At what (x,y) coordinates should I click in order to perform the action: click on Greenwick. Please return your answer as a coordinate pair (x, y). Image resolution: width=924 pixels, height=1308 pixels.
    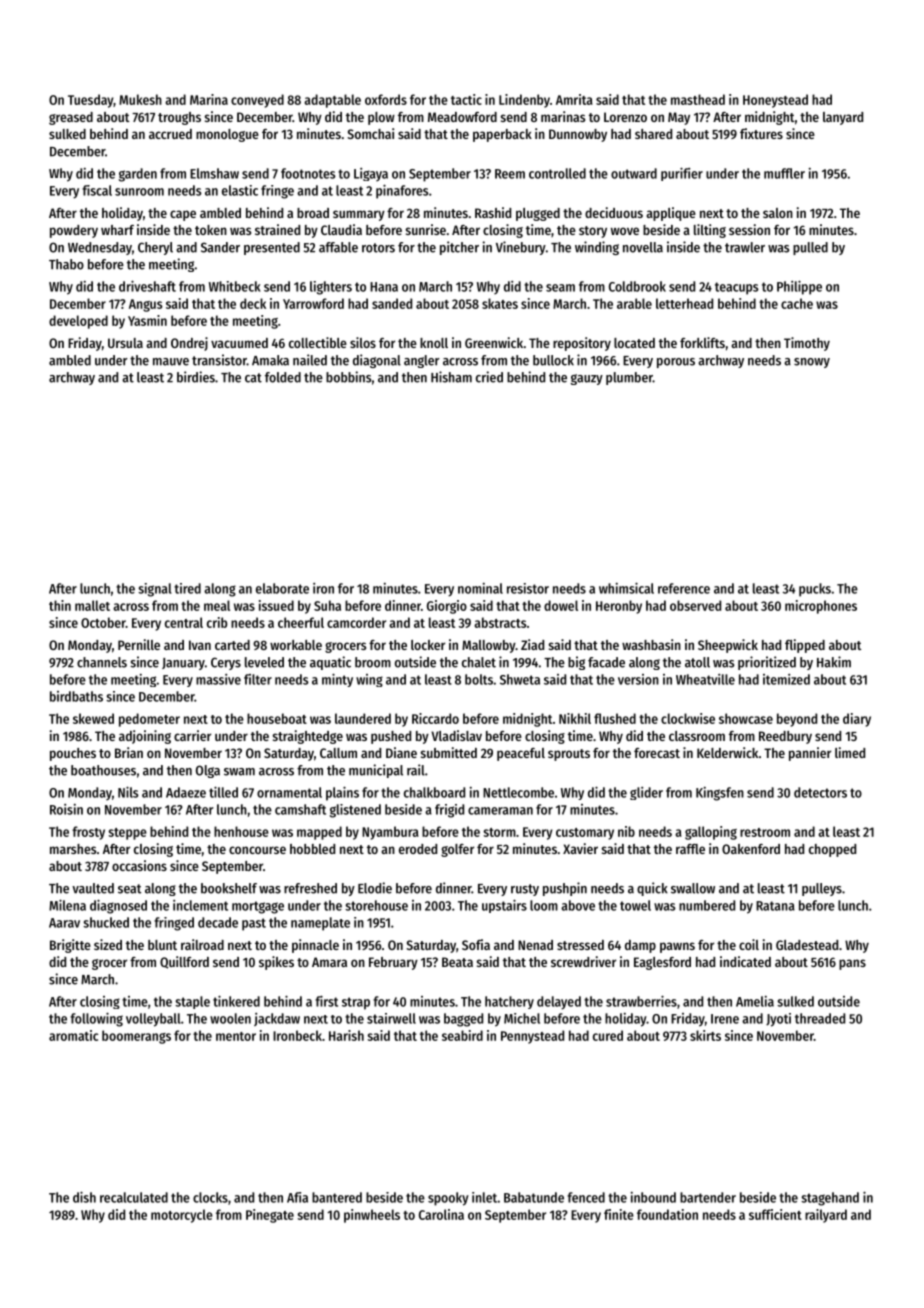
    Looking at the image, I should click on (494, 342).
